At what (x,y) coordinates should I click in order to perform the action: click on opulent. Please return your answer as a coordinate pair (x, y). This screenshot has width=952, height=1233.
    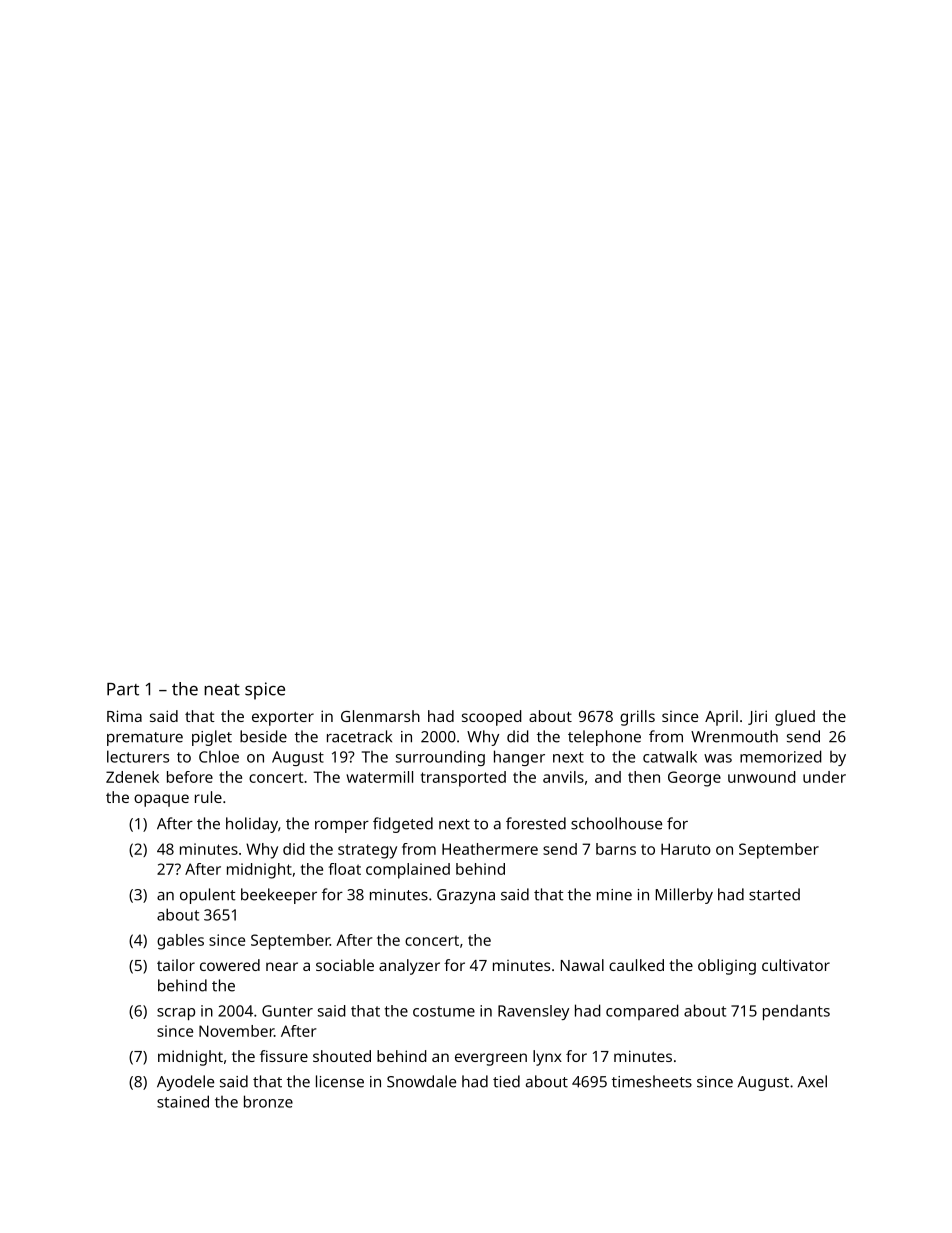
    Looking at the image, I should click on (207, 896).
